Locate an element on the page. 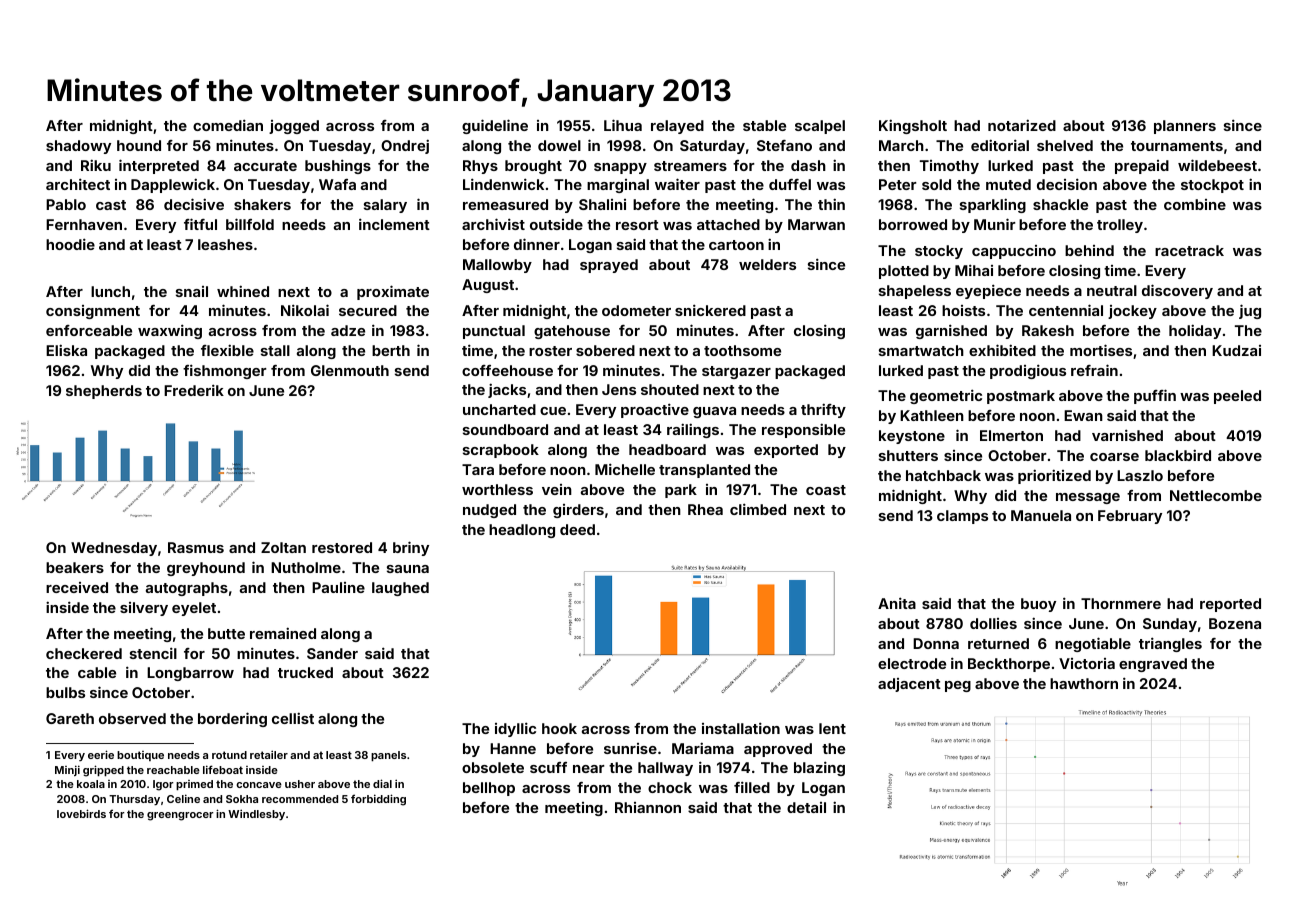 This image has width=1308, height=924. Elmerton is located at coordinates (1011, 435).
